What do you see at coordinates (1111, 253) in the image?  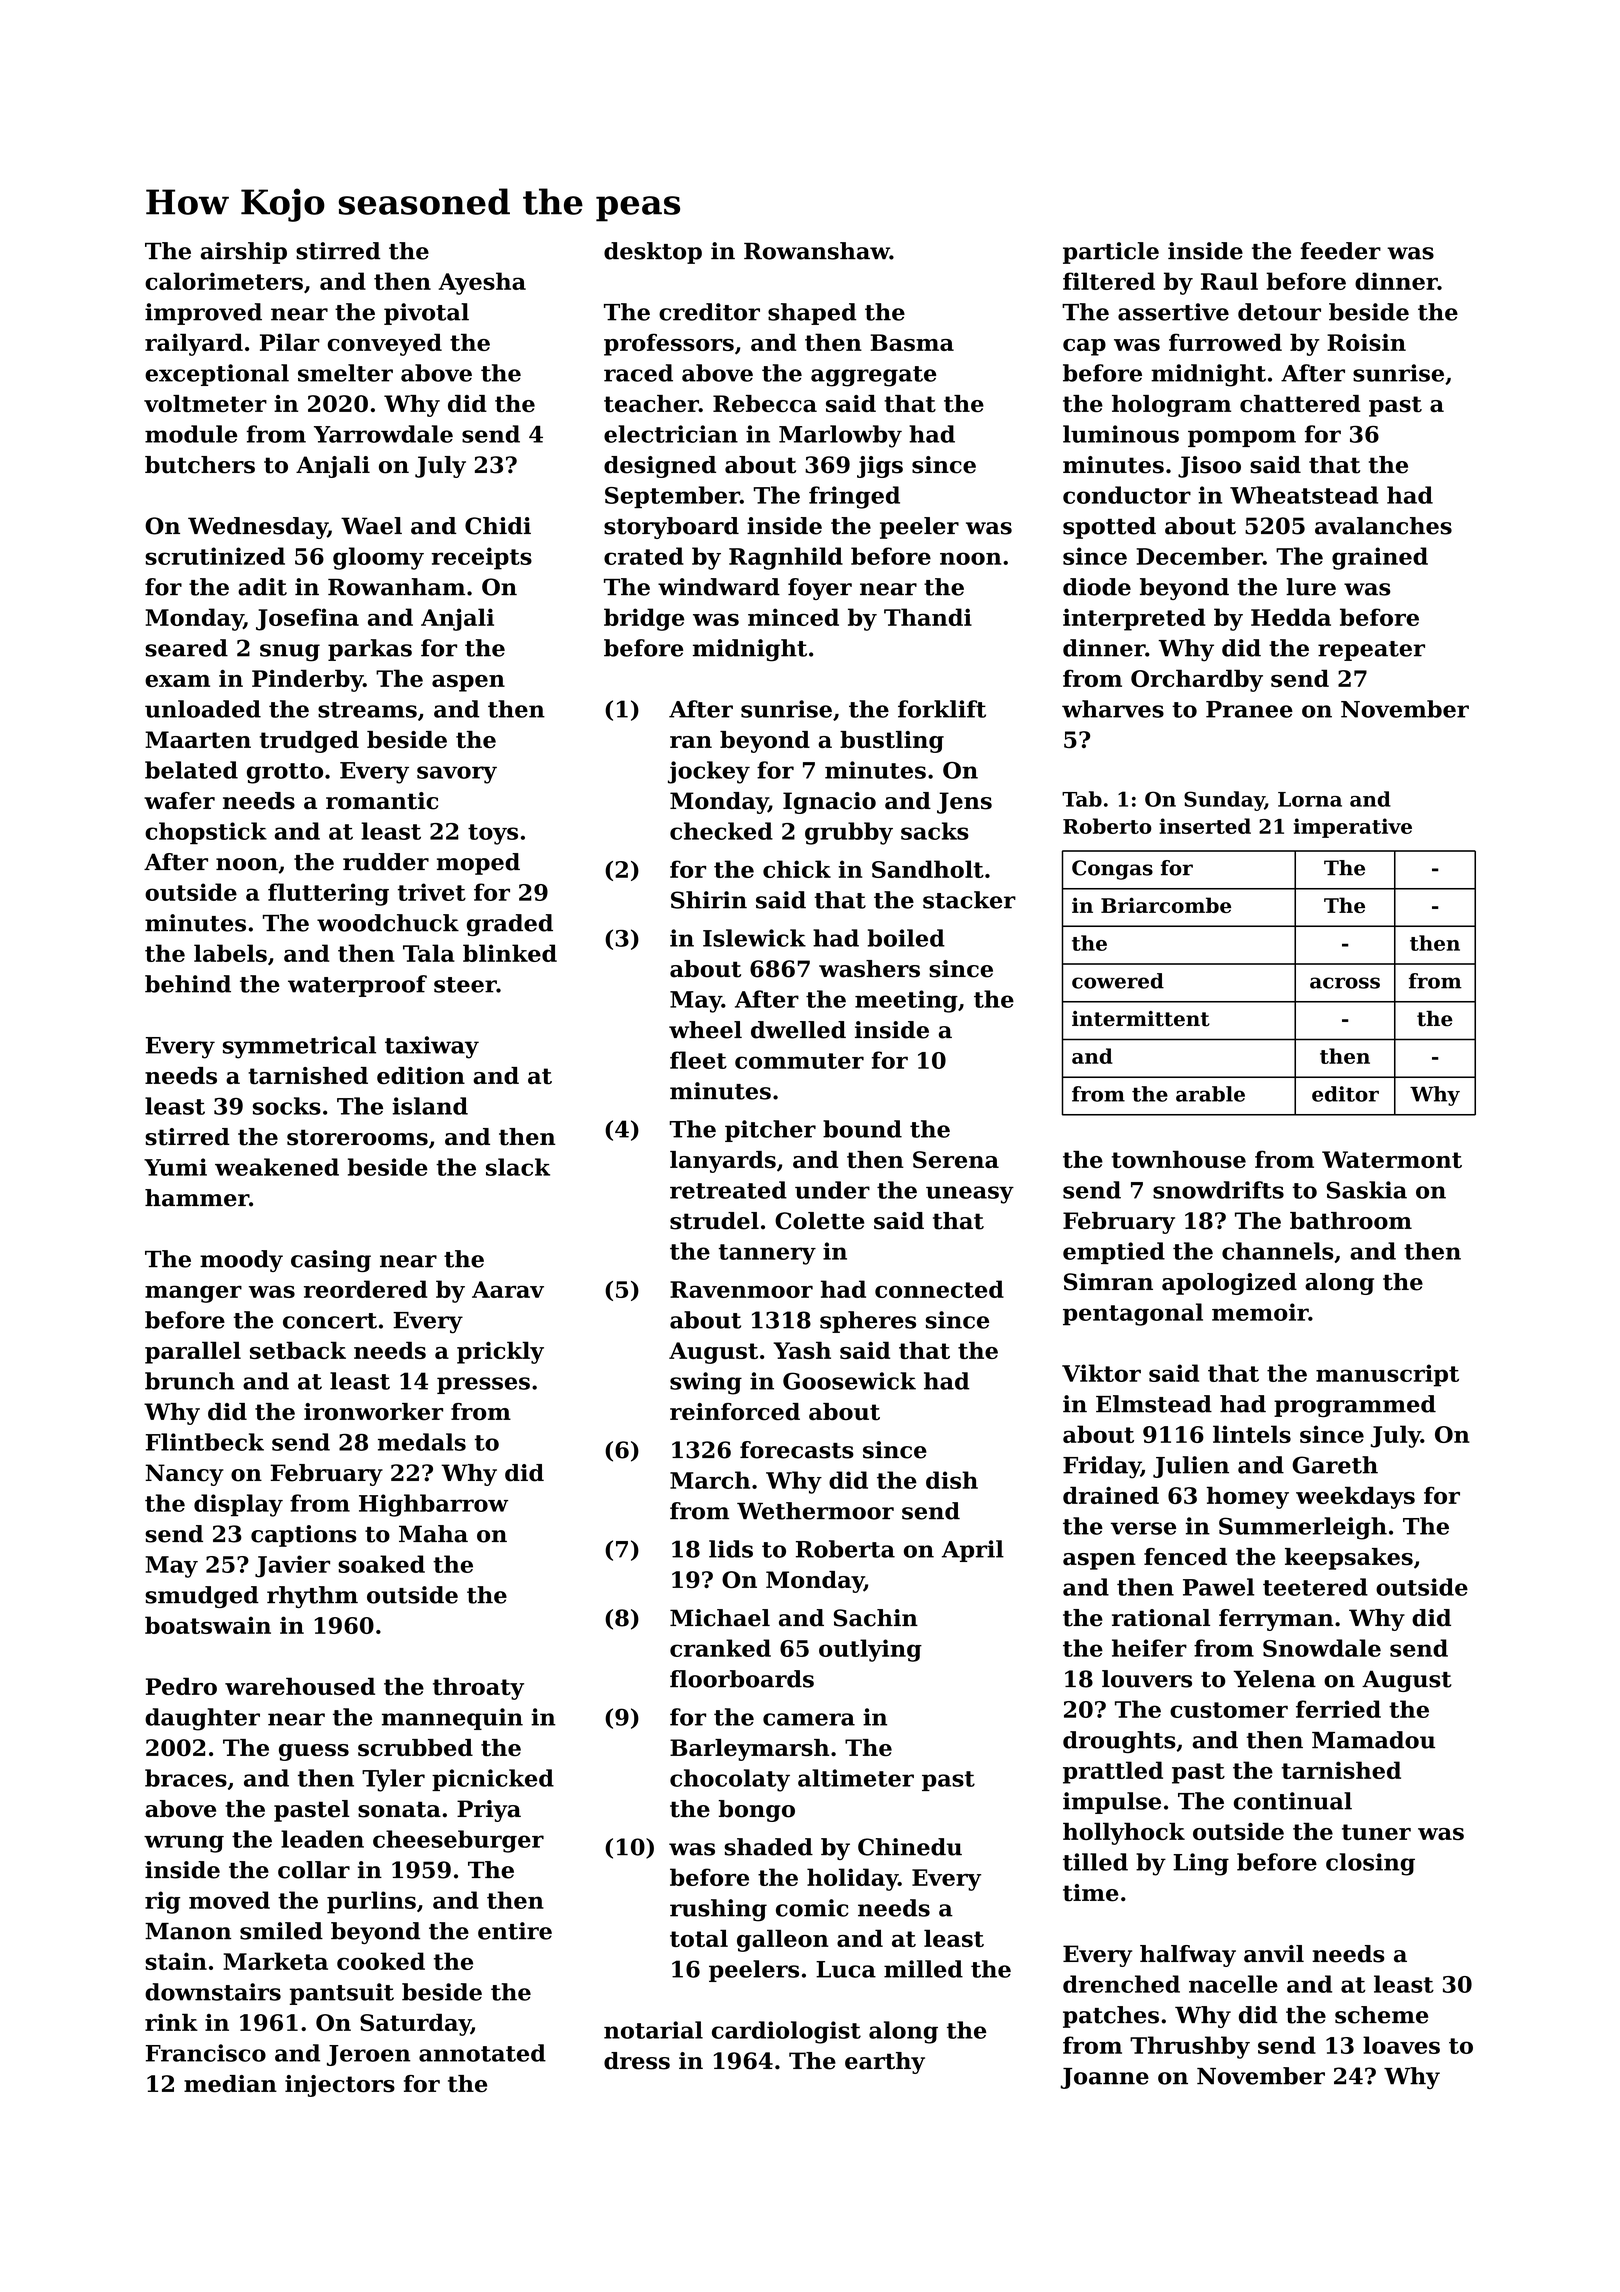 I see `particle` at bounding box center [1111, 253].
